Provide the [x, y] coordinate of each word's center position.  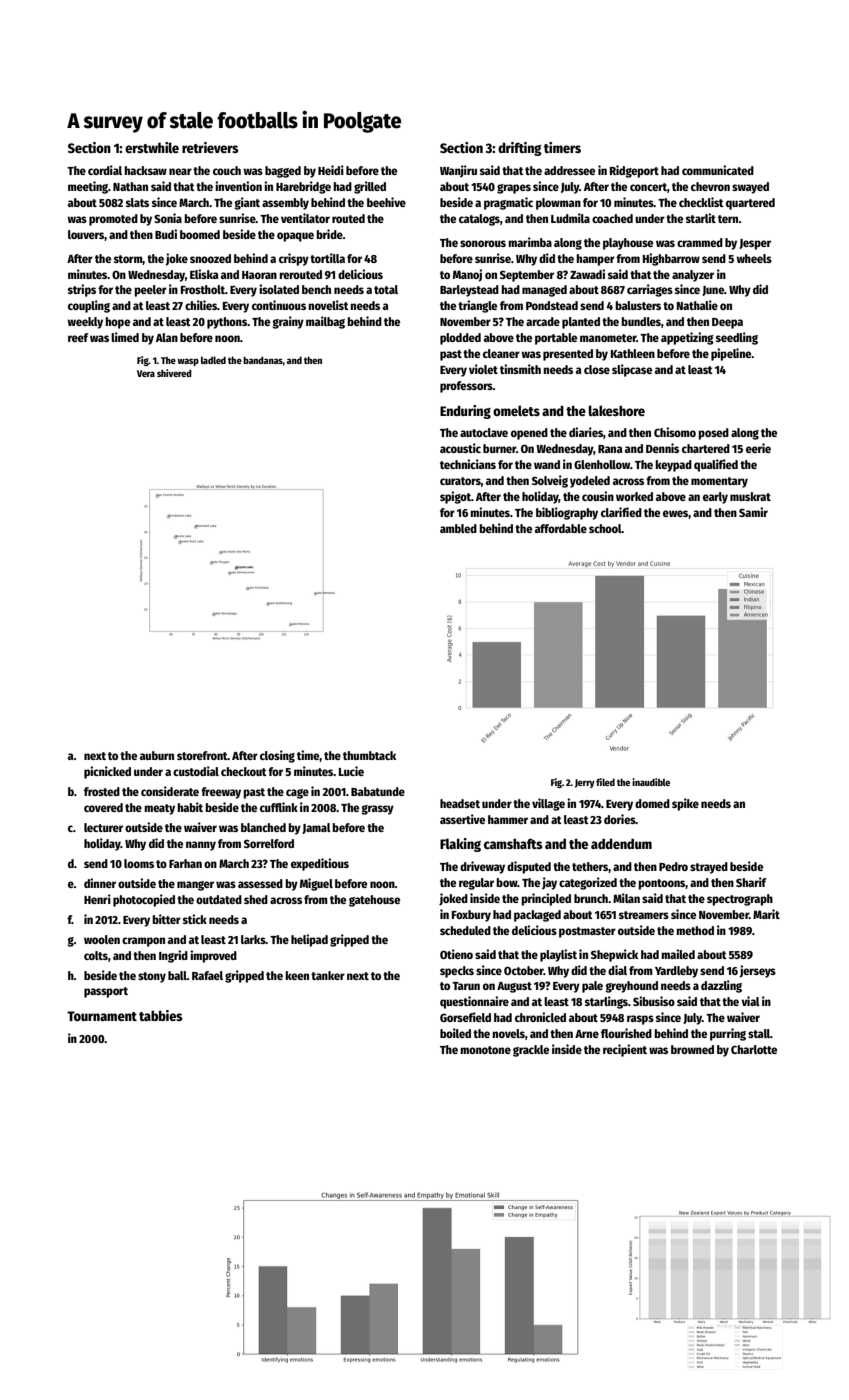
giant [247, 203]
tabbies [161, 1015]
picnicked [107, 772]
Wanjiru [458, 171]
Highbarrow [671, 259]
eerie [758, 448]
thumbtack [369, 755]
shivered [174, 373]
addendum [621, 843]
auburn [157, 755]
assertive [462, 819]
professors [466, 387]
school [605, 528]
